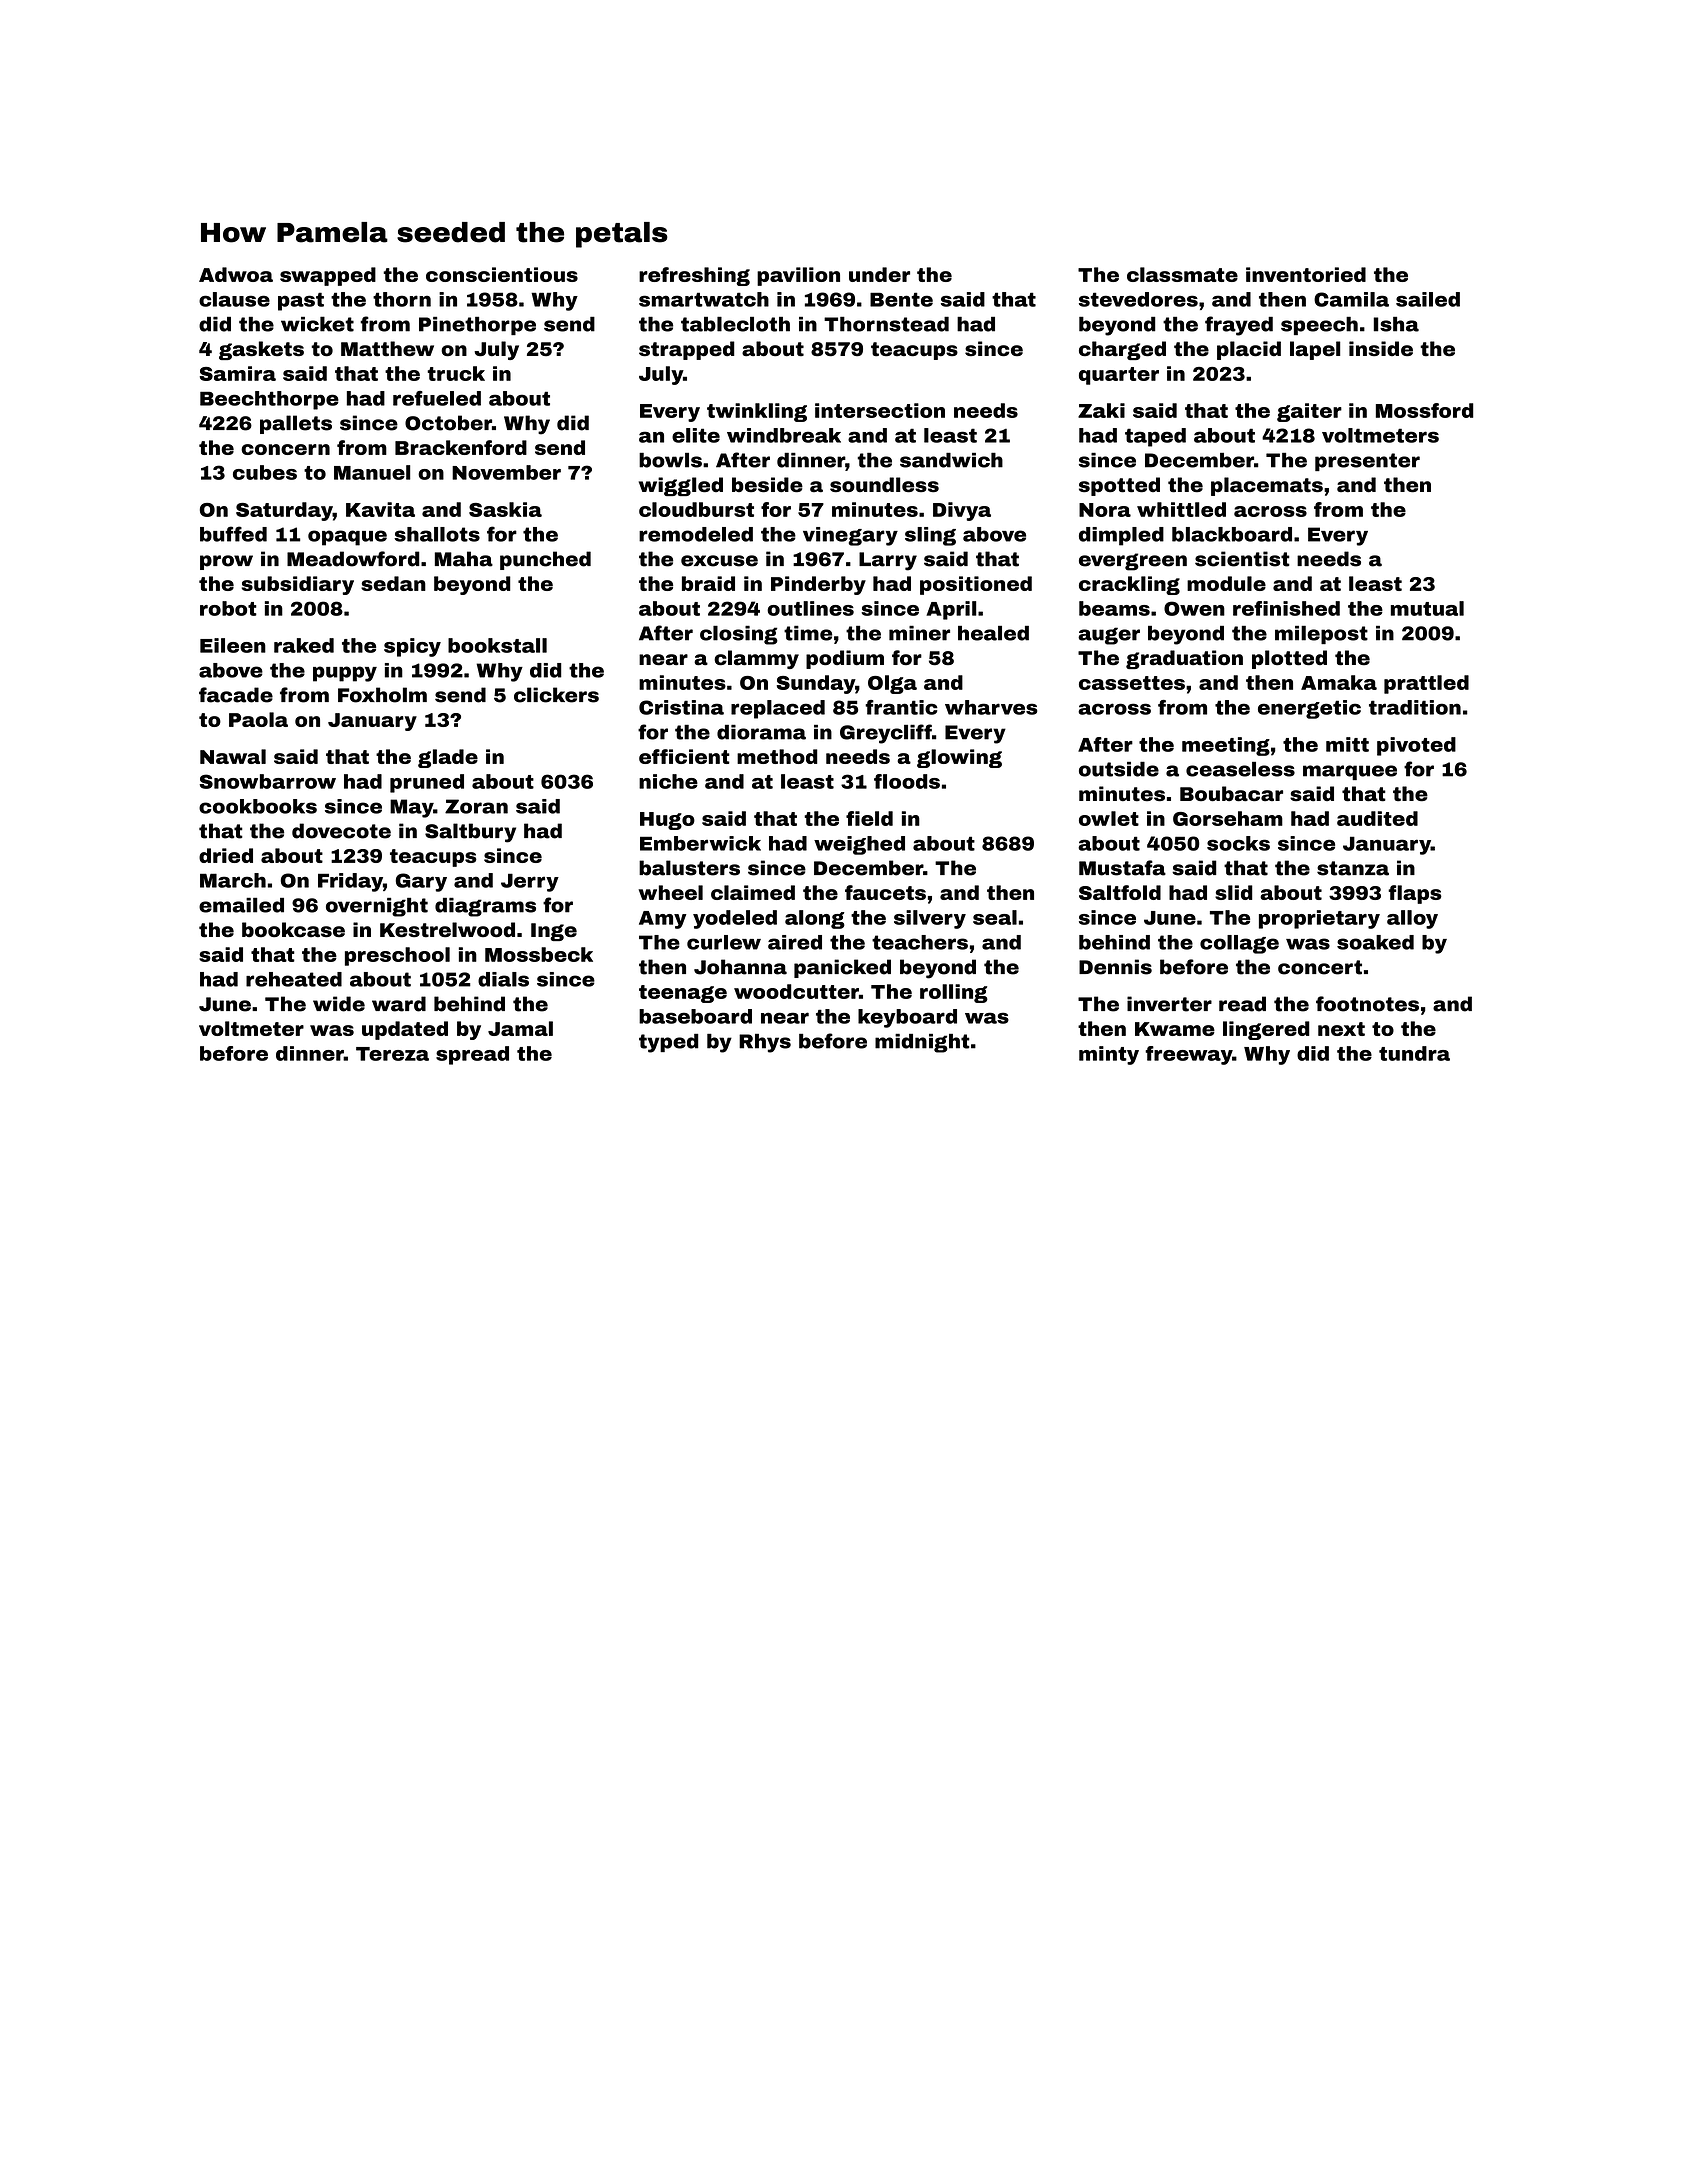 Image resolution: width=1683 pixels, height=2178 pixels. I want to click on prattled, so click(1426, 684).
